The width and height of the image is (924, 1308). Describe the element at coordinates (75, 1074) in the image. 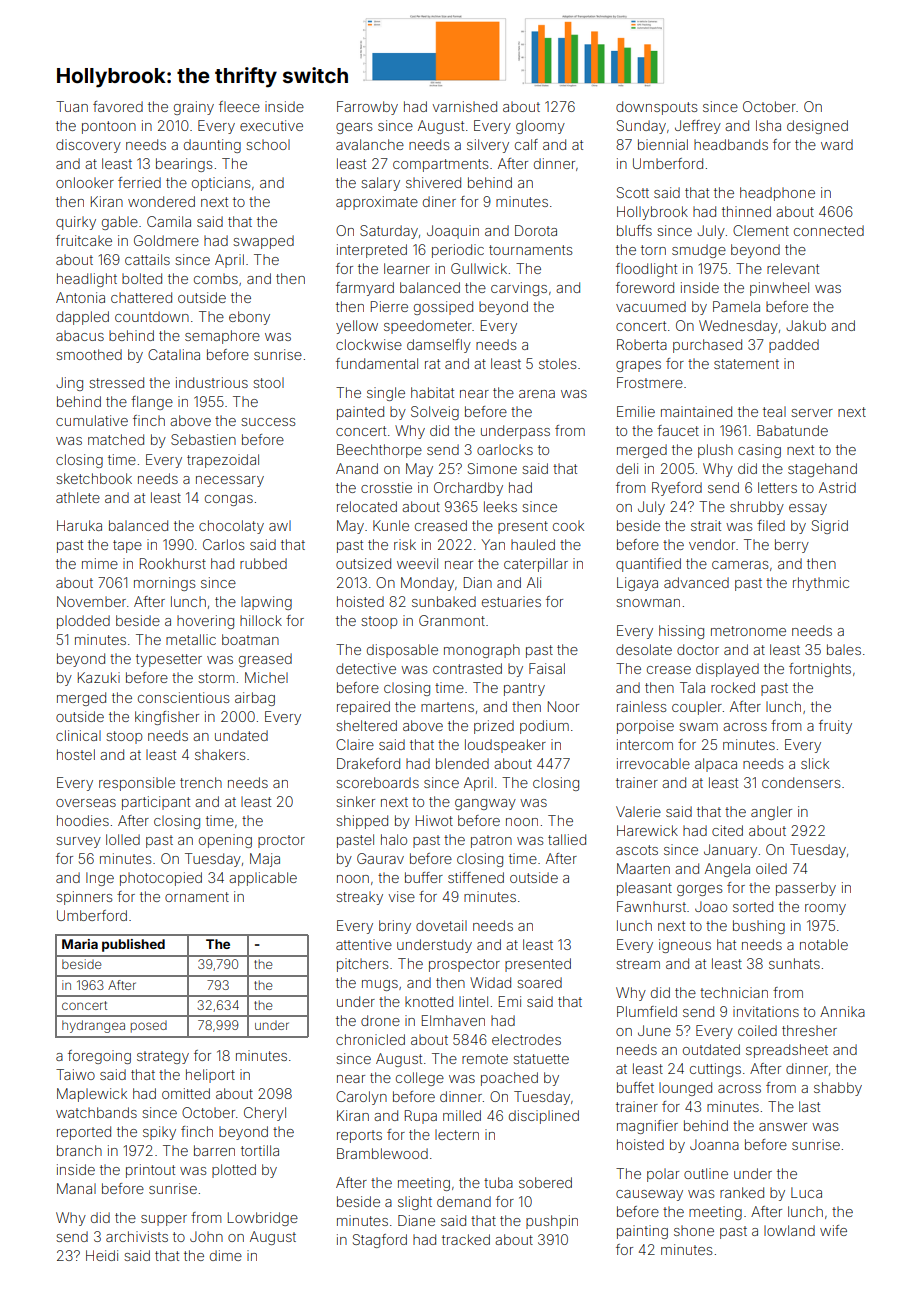

I see `Taiwo` at that location.
